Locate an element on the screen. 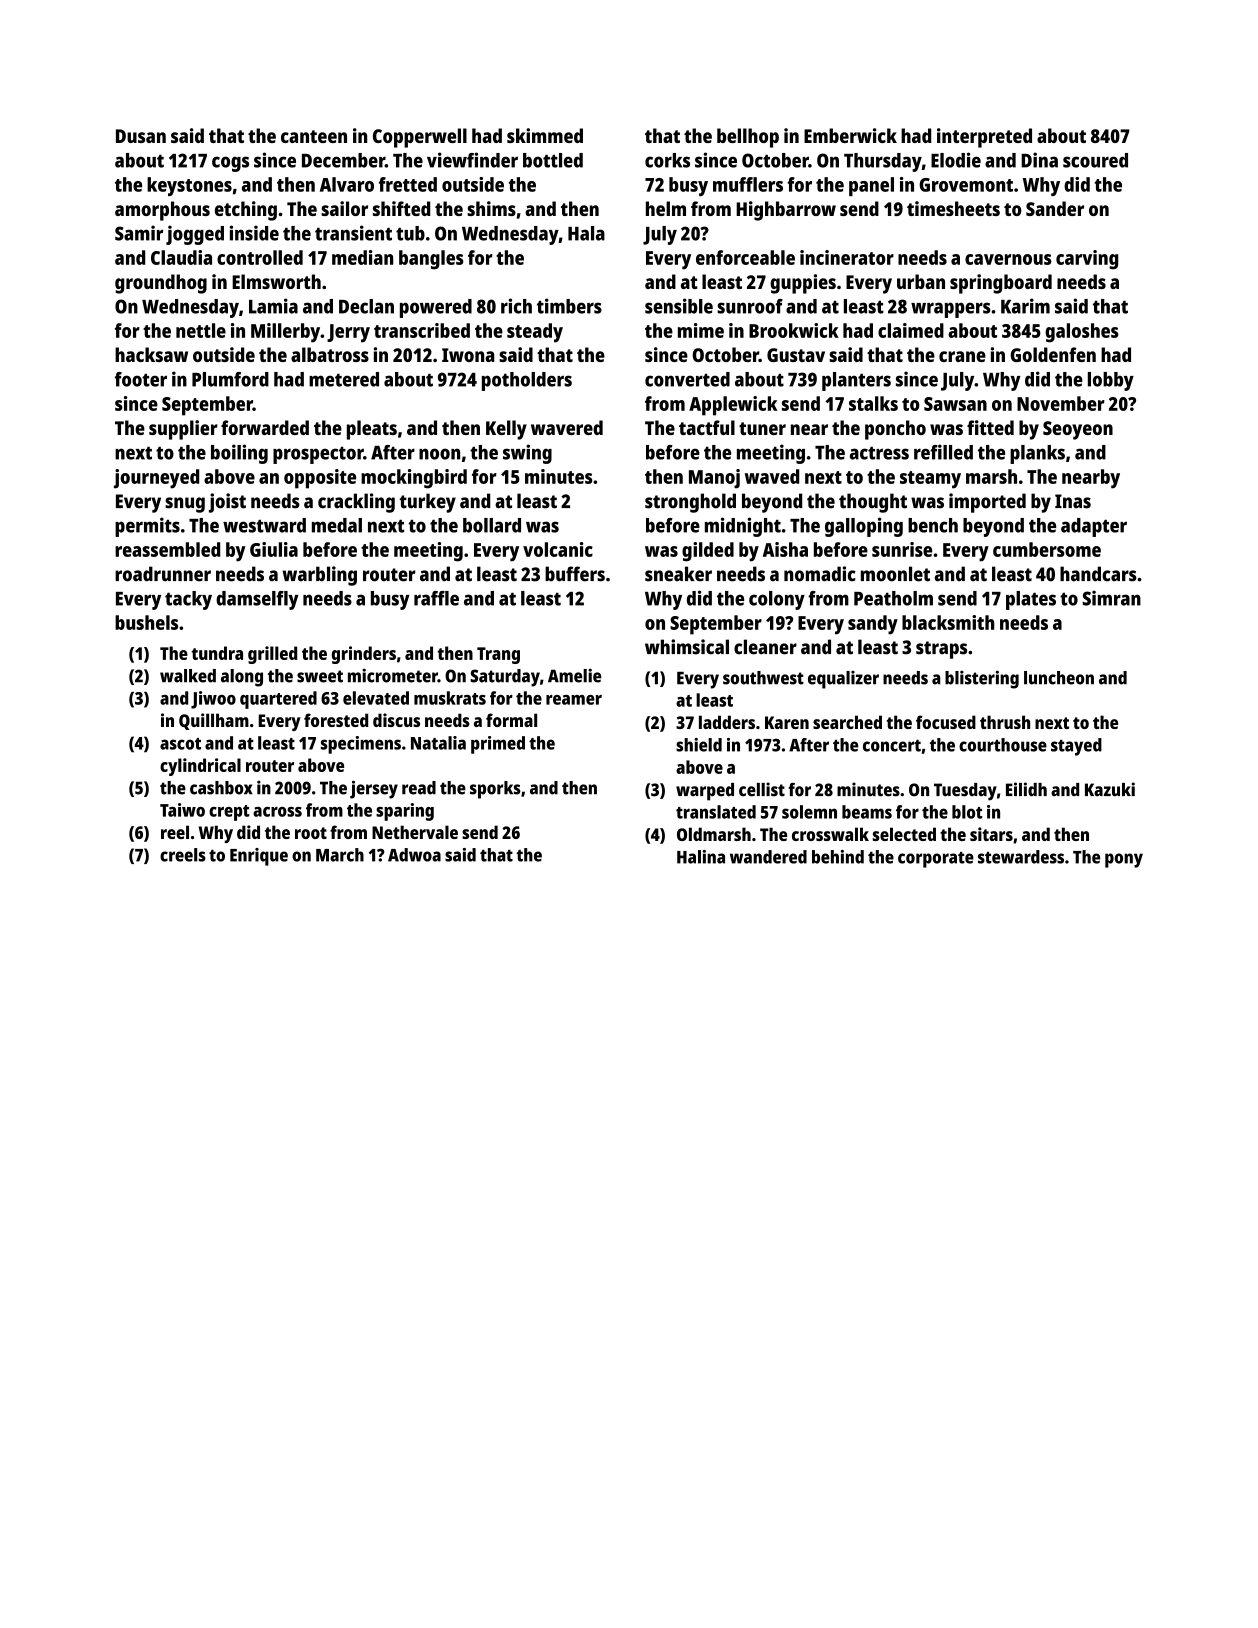  galloping is located at coordinates (864, 527).
